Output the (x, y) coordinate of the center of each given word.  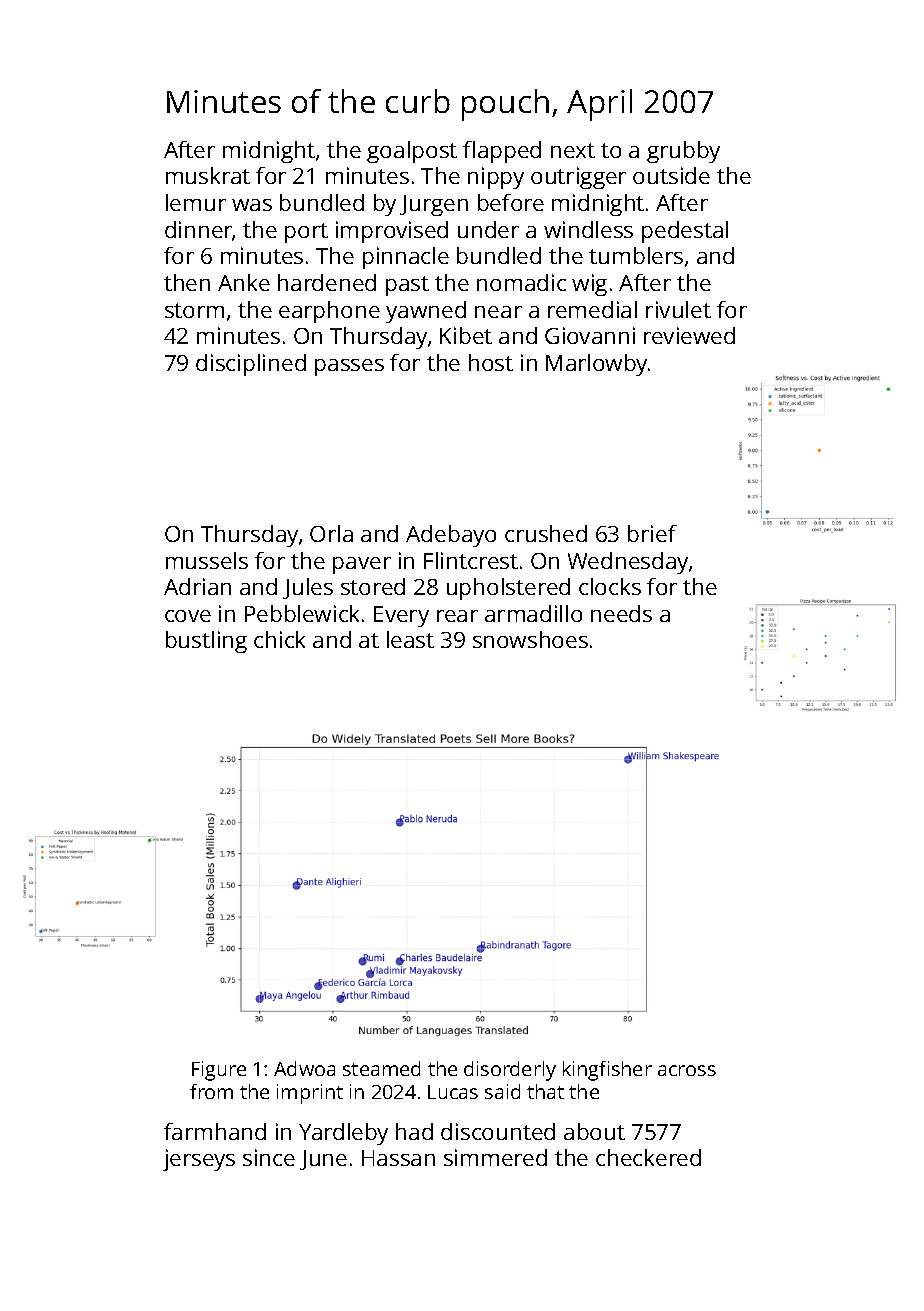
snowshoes (530, 639)
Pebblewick (302, 613)
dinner (199, 231)
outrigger (578, 178)
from (211, 1091)
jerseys (199, 1160)
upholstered (508, 589)
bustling (206, 642)
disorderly (510, 1071)
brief (652, 533)
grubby (683, 152)
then (187, 282)
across (687, 1070)
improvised (392, 232)
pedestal (685, 232)
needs (621, 613)
